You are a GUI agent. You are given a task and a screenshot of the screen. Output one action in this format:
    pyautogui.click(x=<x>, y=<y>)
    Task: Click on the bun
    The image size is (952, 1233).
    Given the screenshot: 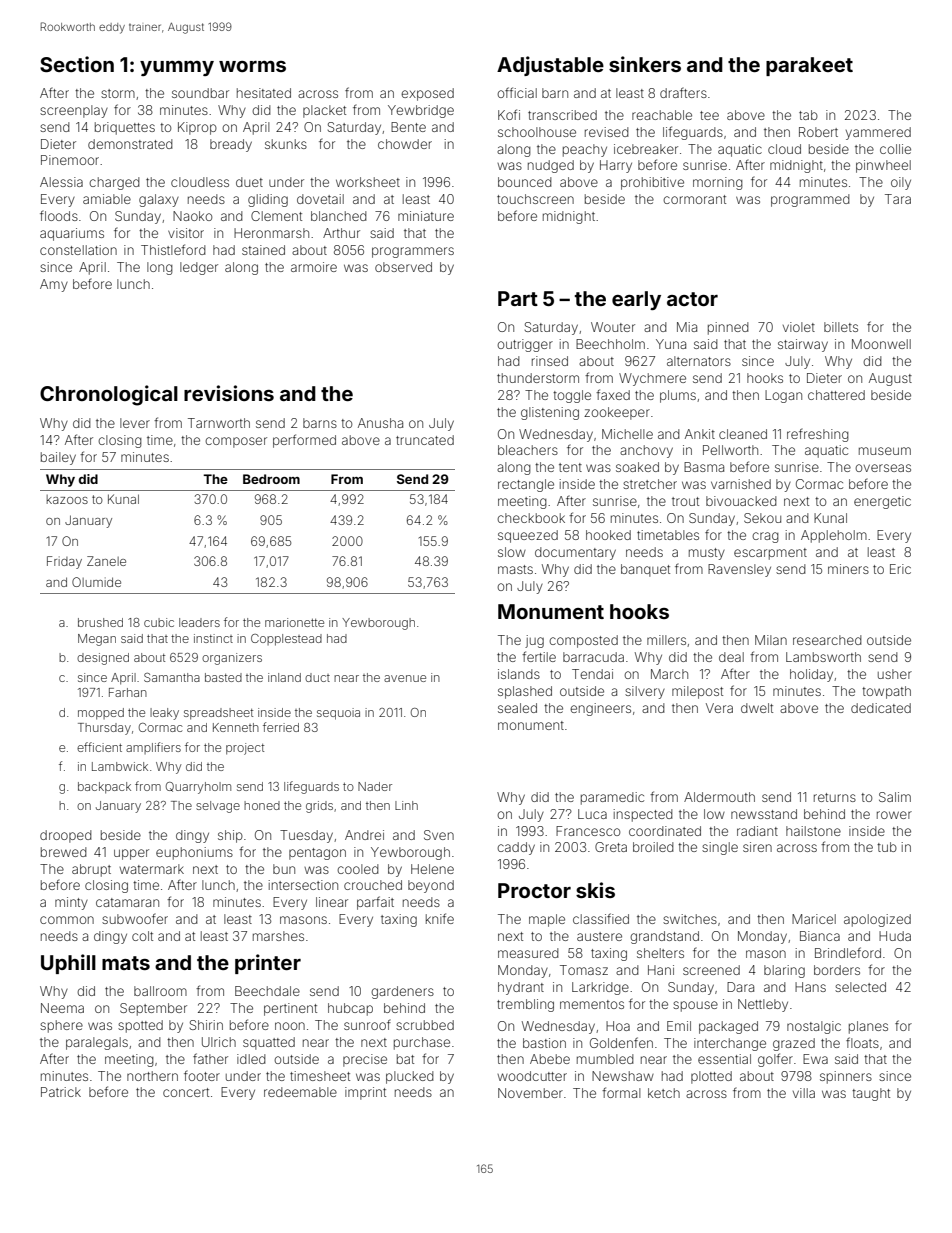 What is the action you would take?
    pyautogui.click(x=284, y=869)
